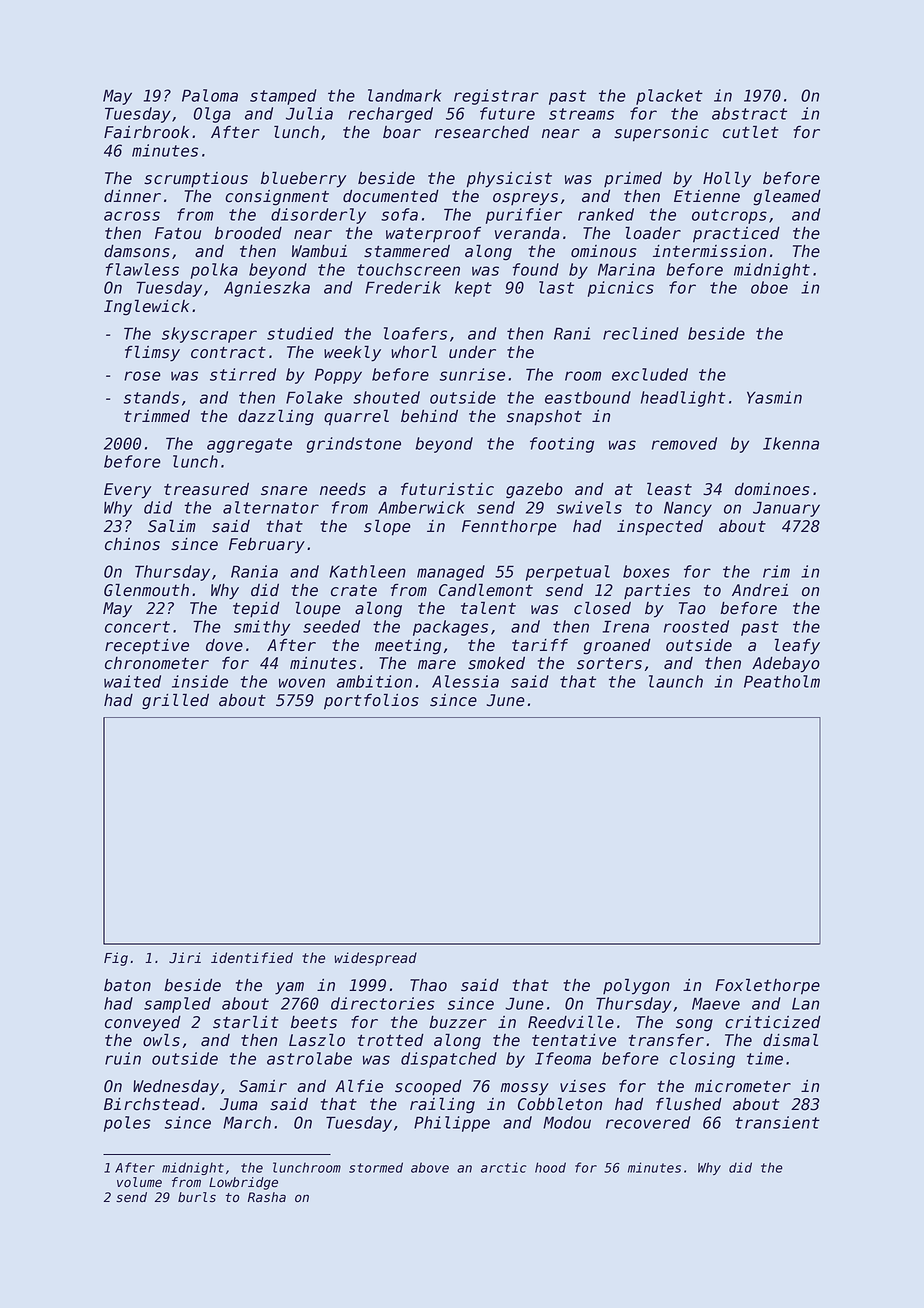  Describe the element at coordinates (376, 1167) in the screenshot. I see `stormed` at that location.
